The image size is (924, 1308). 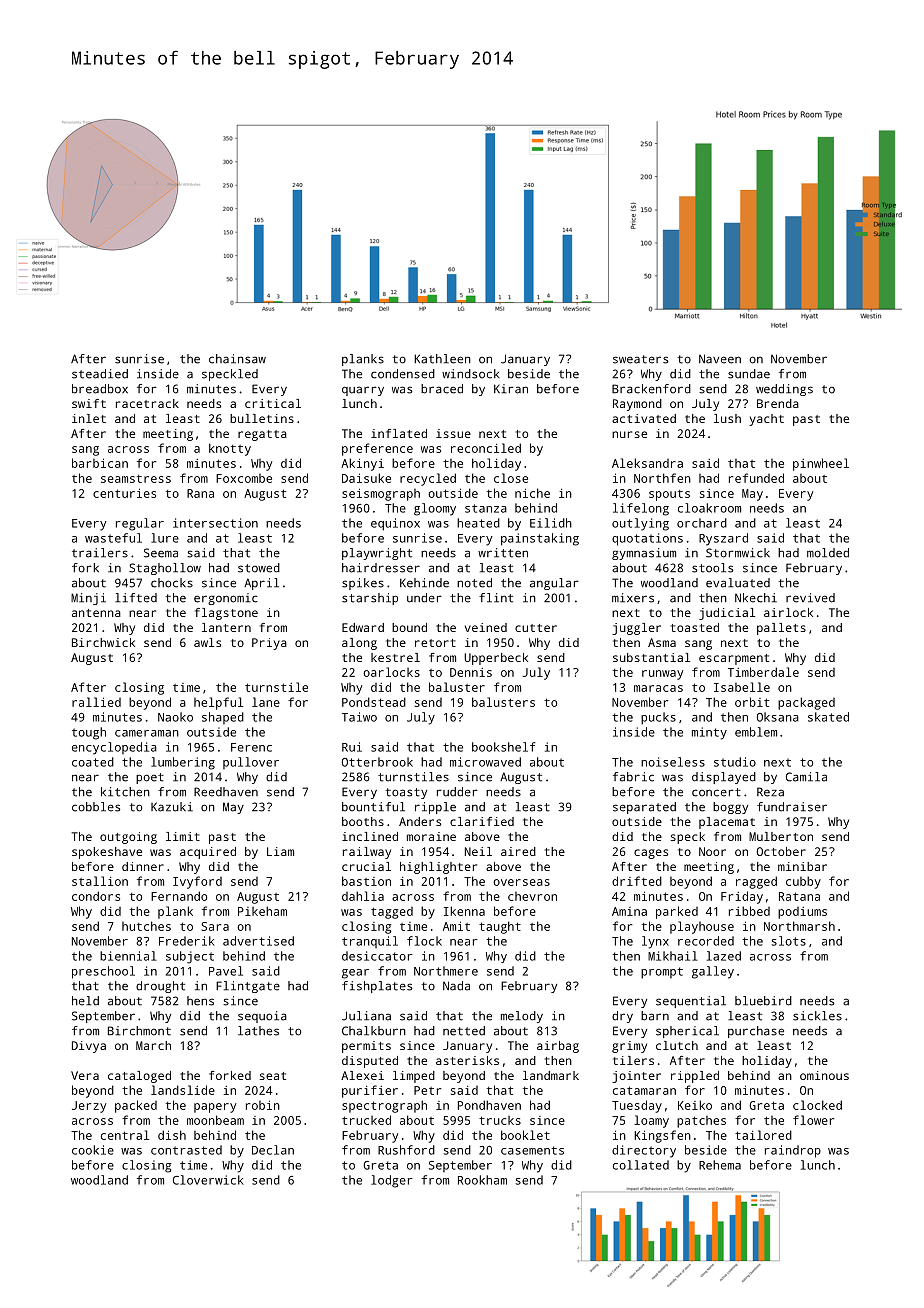 I want to click on Taiwo, so click(x=359, y=717).
